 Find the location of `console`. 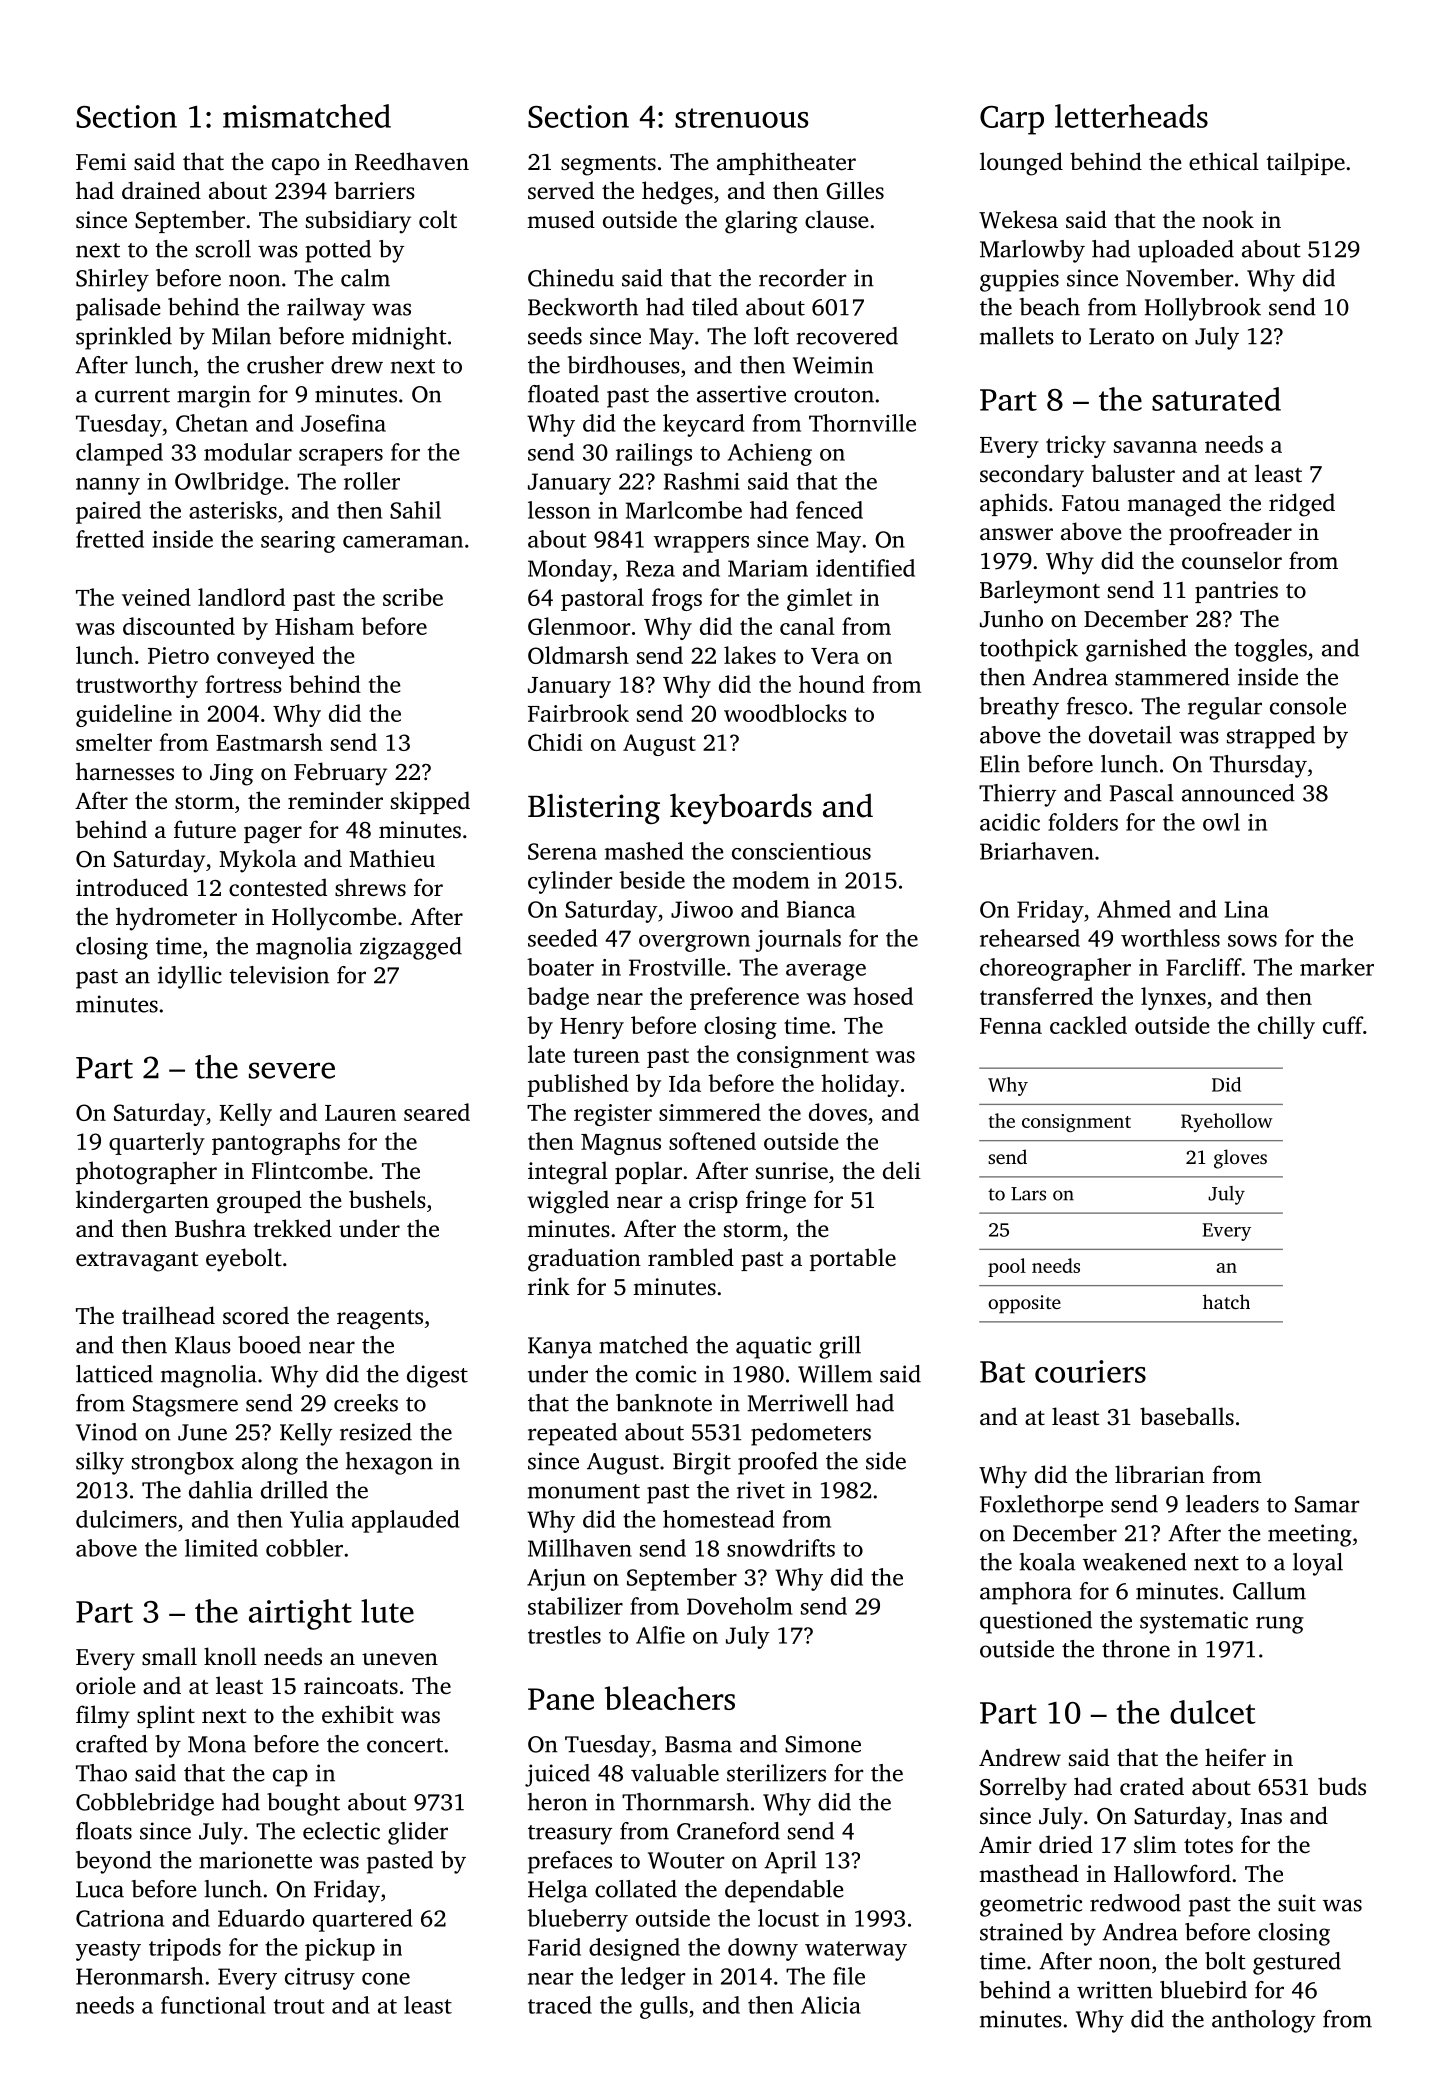

console is located at coordinates (1308, 706).
